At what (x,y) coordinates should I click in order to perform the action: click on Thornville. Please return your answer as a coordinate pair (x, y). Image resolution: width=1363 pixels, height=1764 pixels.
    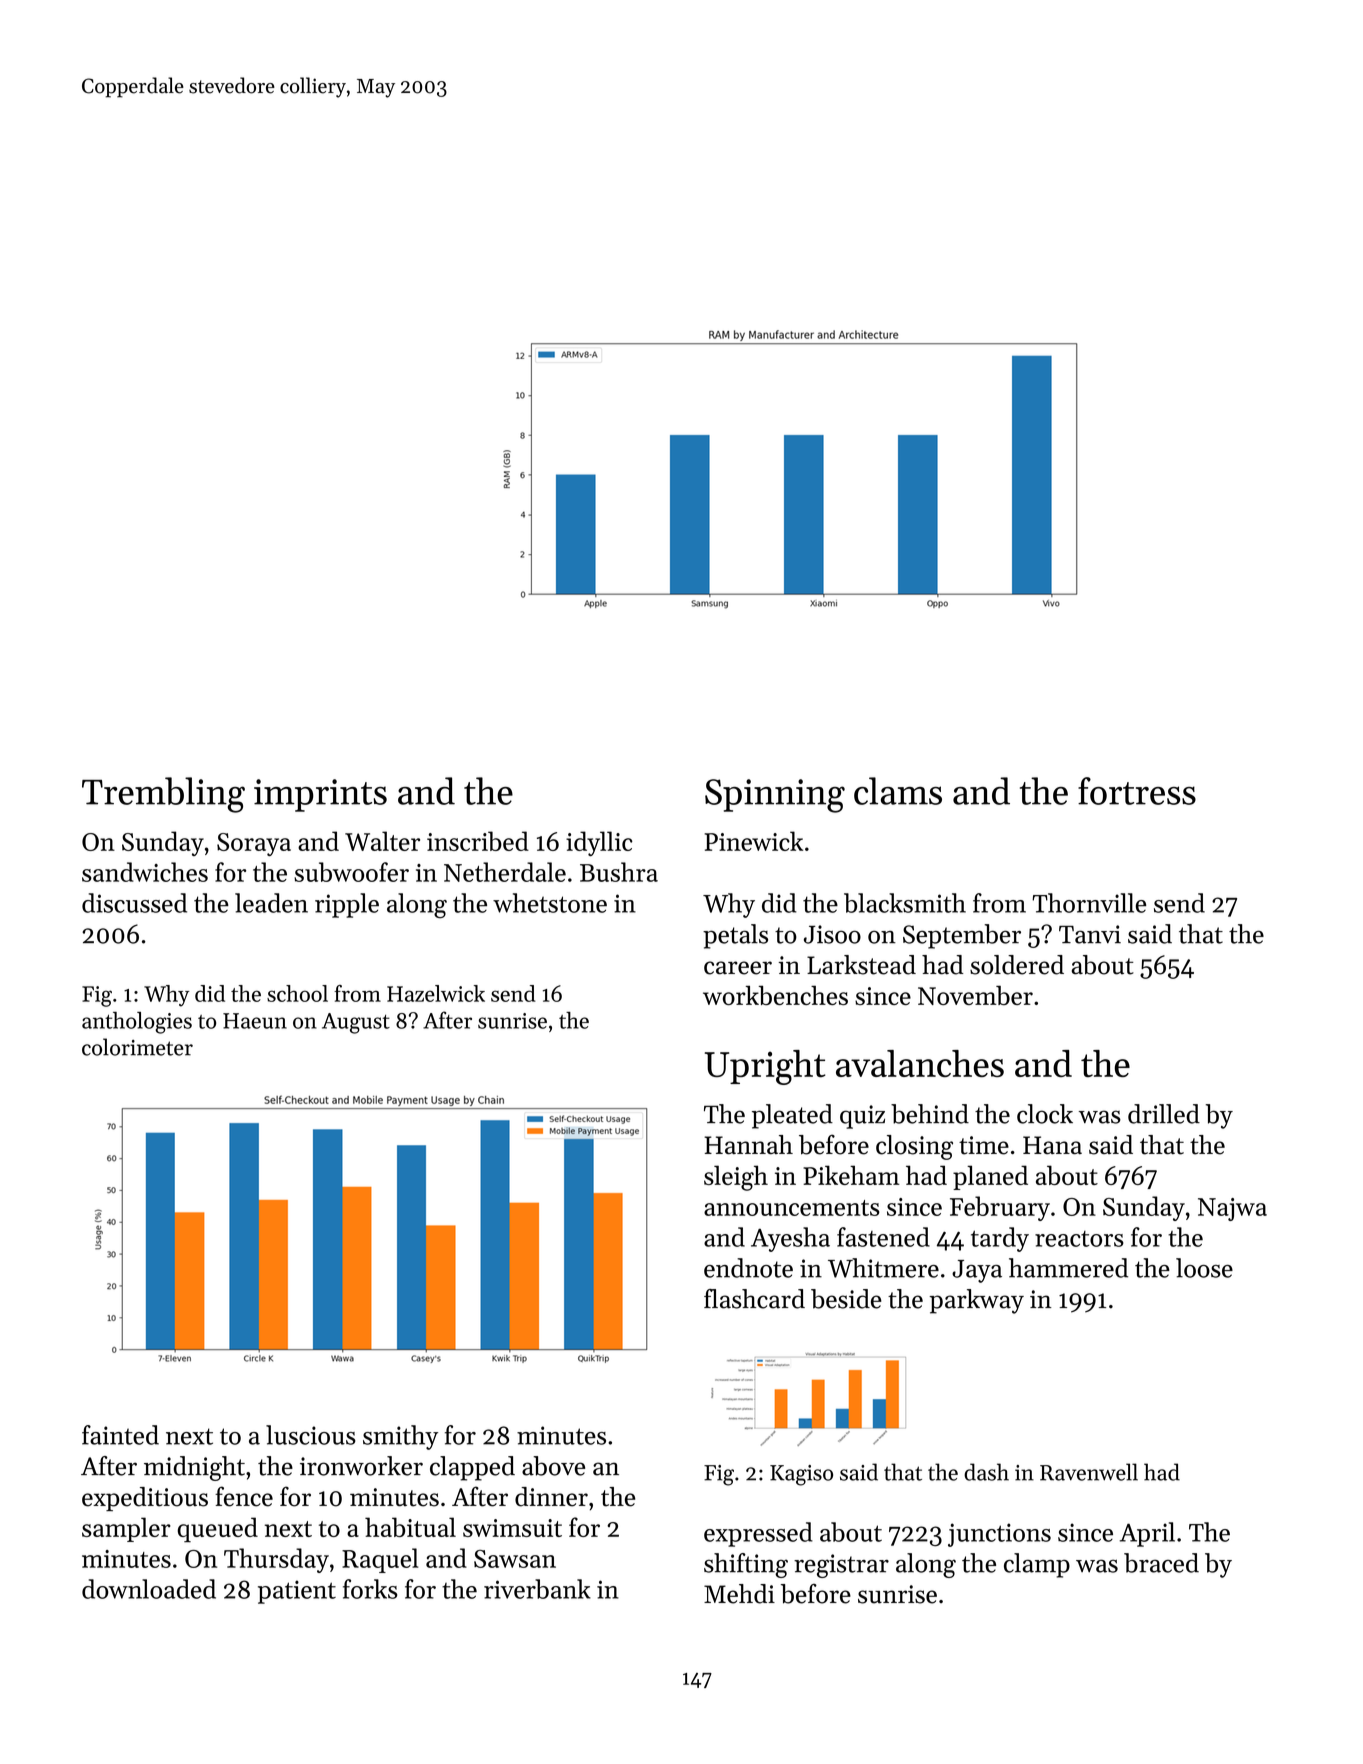
    Looking at the image, I should click on (1089, 903).
